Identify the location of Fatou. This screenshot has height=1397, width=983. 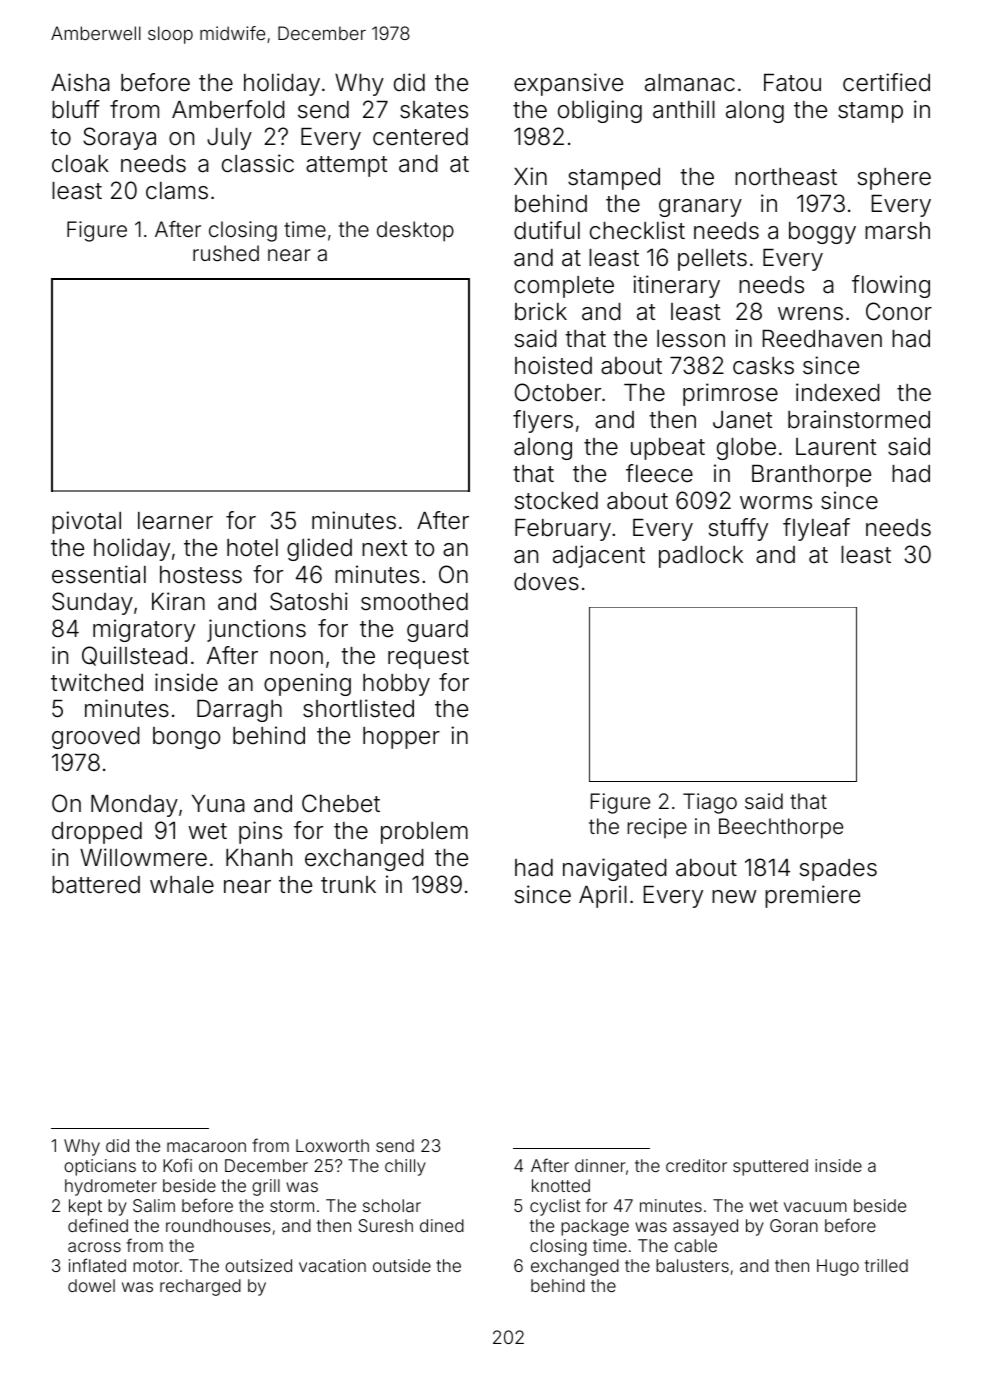
(792, 83).
